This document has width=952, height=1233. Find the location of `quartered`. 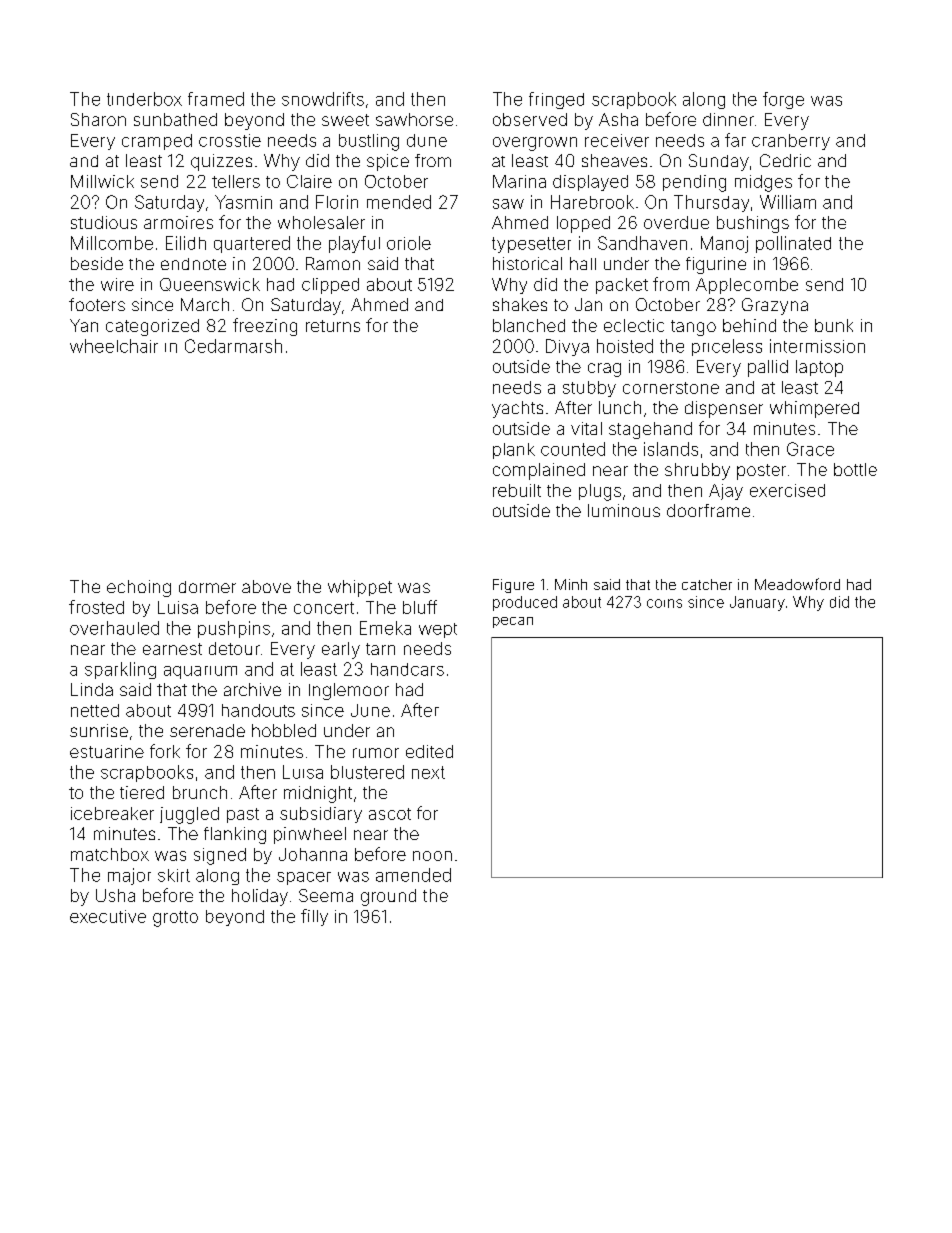

quartered is located at coordinates (252, 244).
